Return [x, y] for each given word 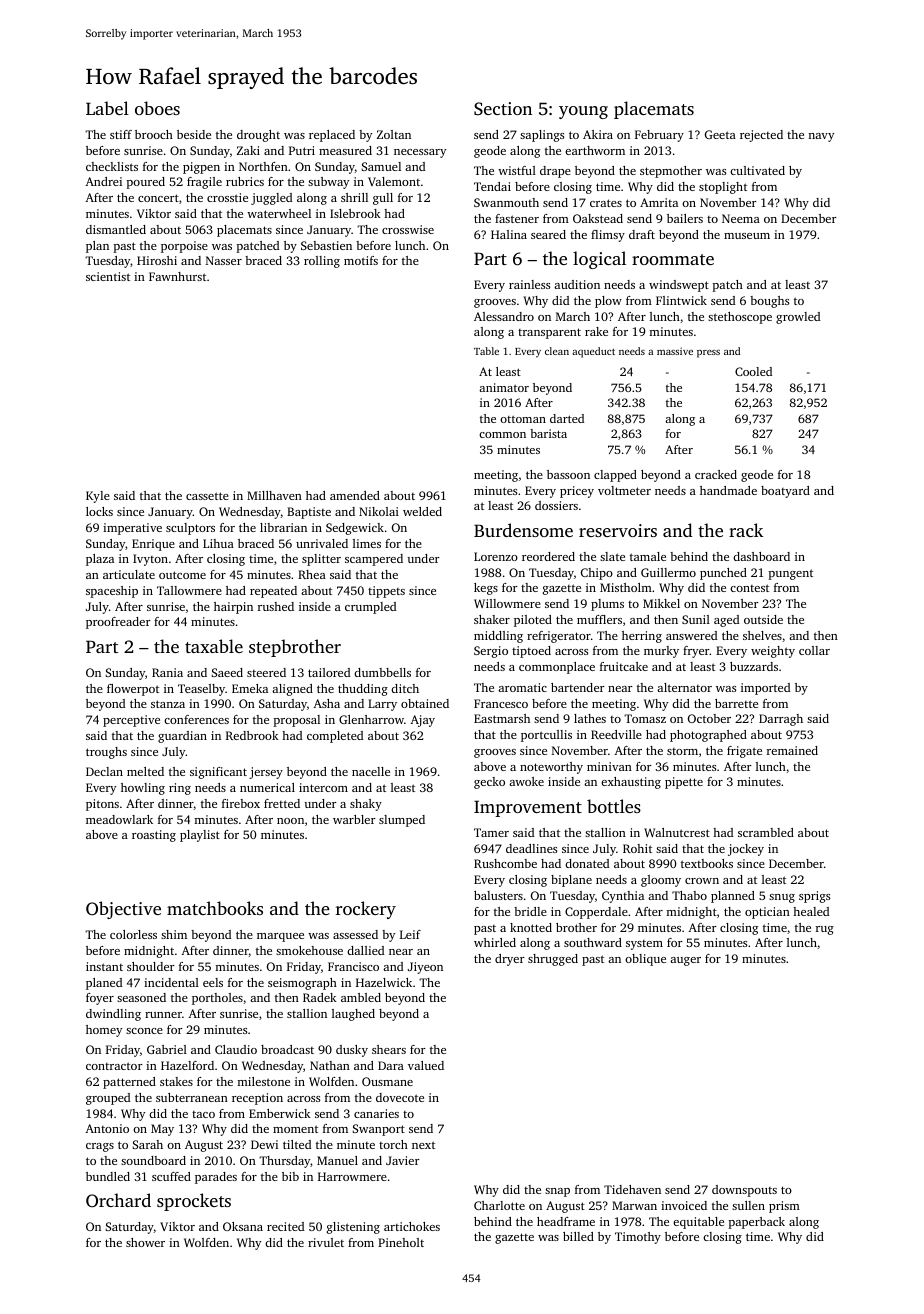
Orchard [118, 1200]
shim [174, 934]
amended [355, 495]
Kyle [98, 497]
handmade [728, 490]
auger [685, 961]
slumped [402, 821]
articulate [129, 574]
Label [107, 108]
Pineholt [401, 1242]
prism [784, 1207]
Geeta [720, 134]
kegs [486, 589]
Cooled [753, 371]
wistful [517, 170]
